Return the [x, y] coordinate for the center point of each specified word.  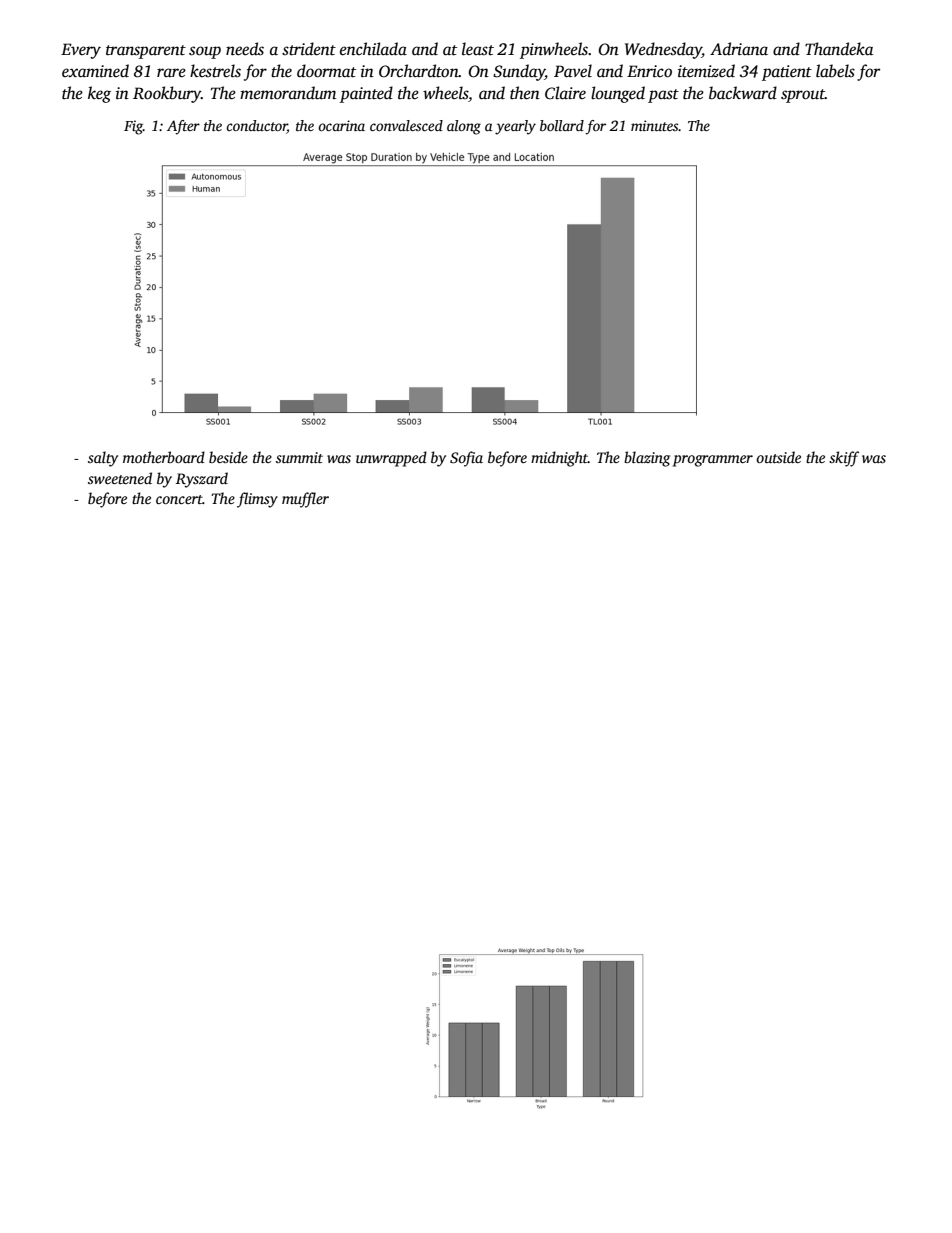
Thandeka [839, 48]
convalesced [406, 125]
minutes [655, 125]
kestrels [215, 71]
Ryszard [202, 480]
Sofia [466, 459]
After [183, 127]
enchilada [373, 49]
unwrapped [391, 459]
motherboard [164, 457]
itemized [706, 71]
